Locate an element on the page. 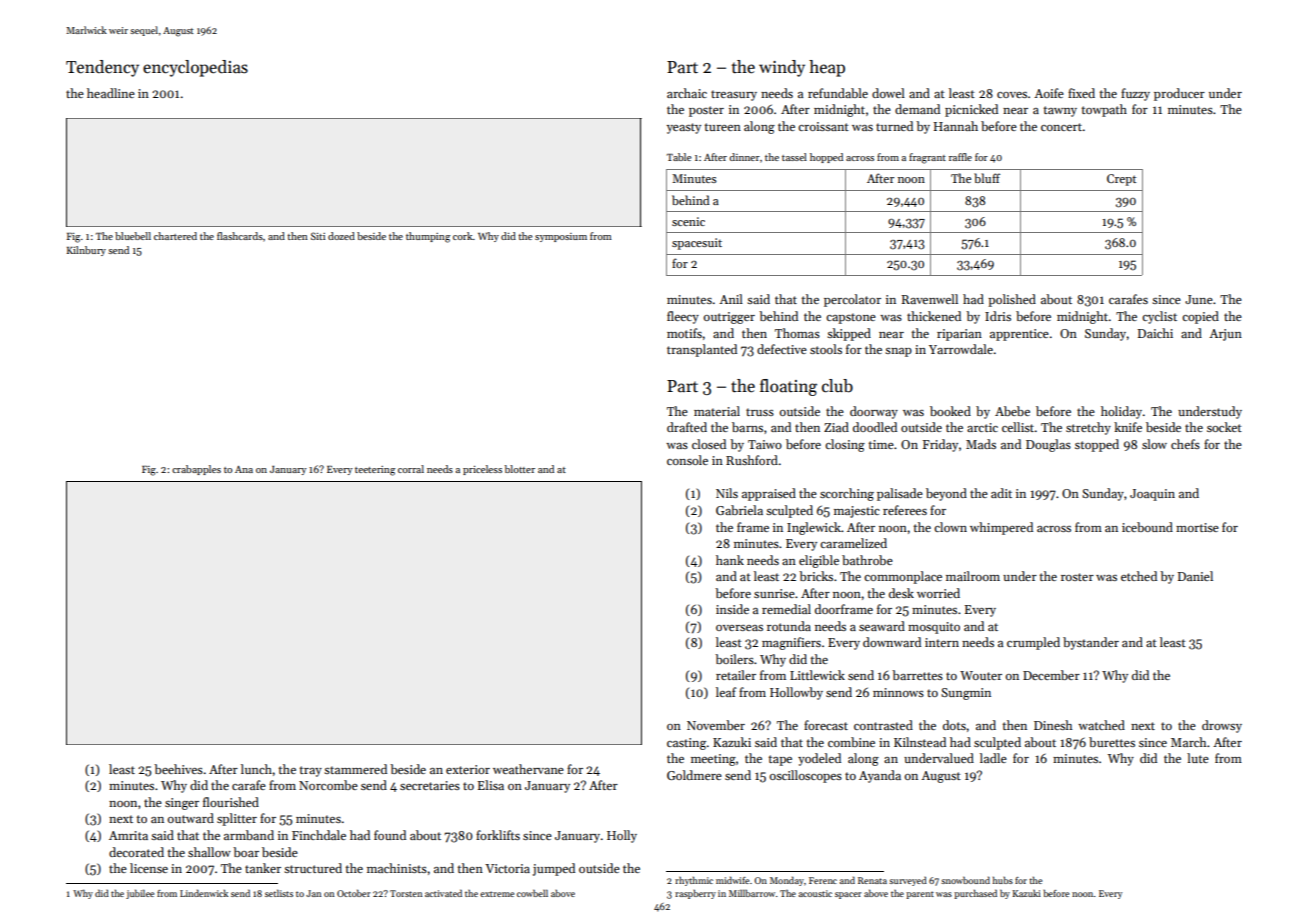  symposium is located at coordinates (561, 237).
